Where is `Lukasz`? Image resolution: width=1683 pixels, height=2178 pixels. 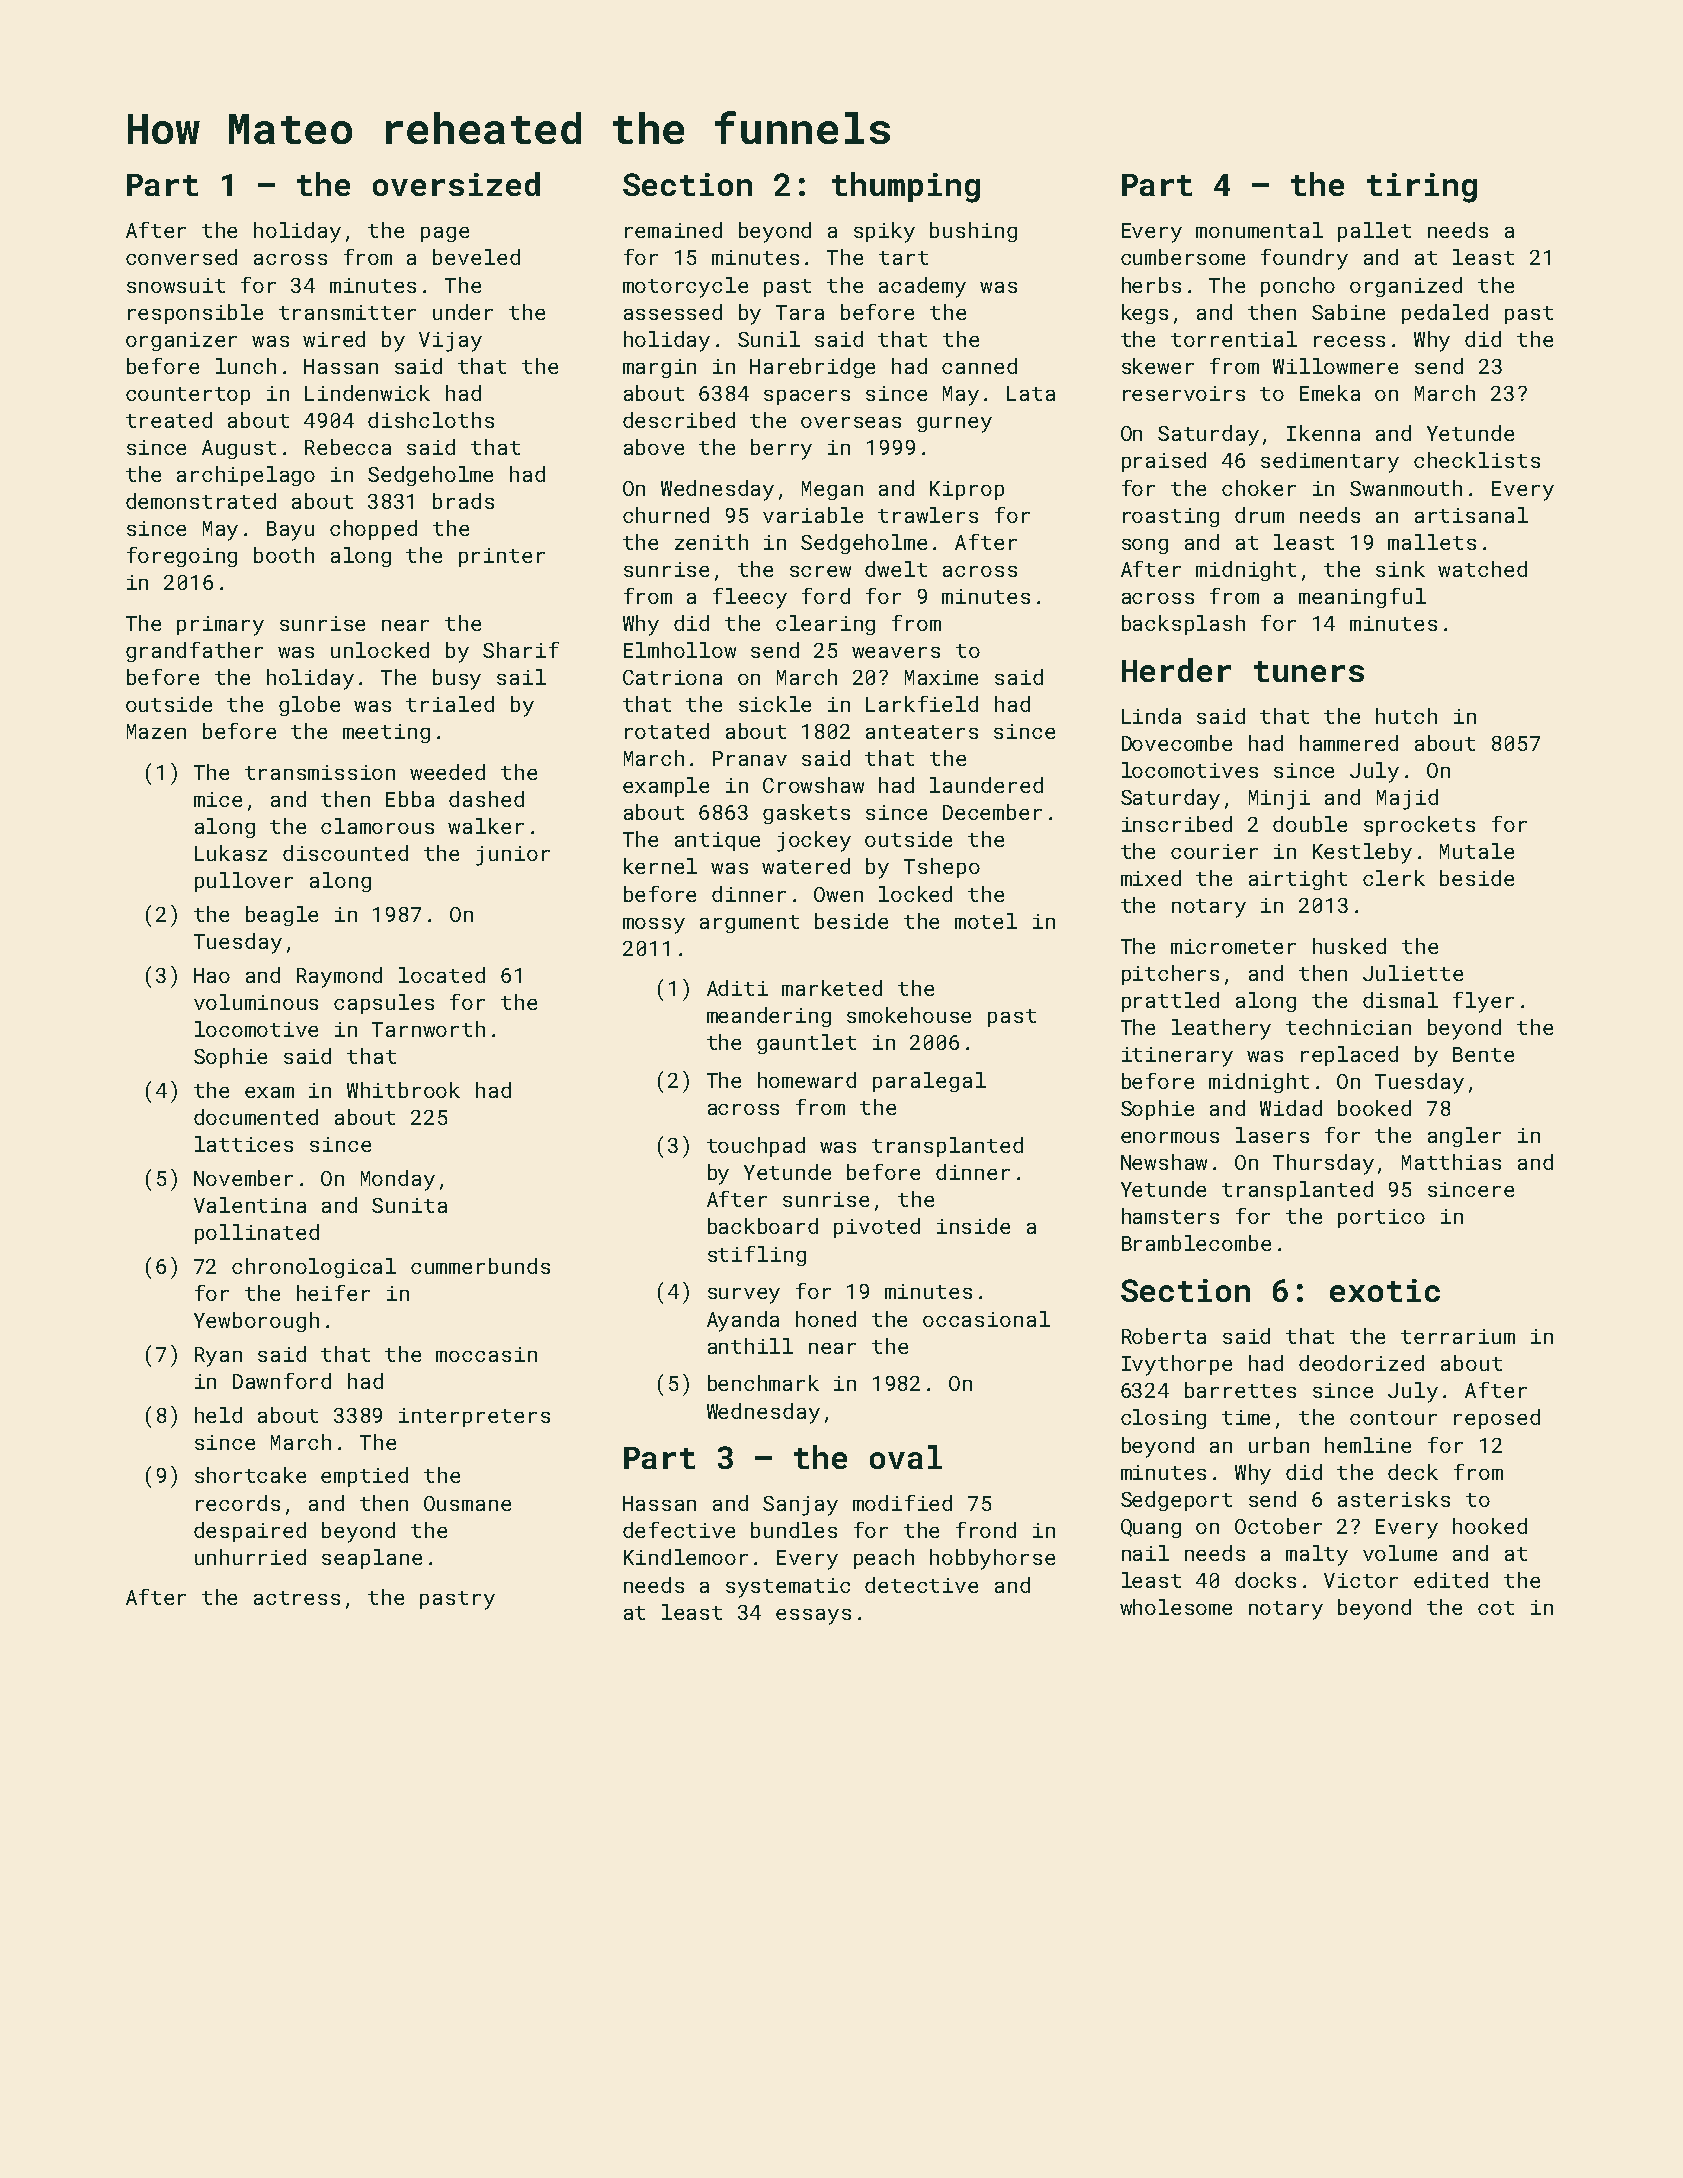 Lukasz is located at coordinates (231, 853).
